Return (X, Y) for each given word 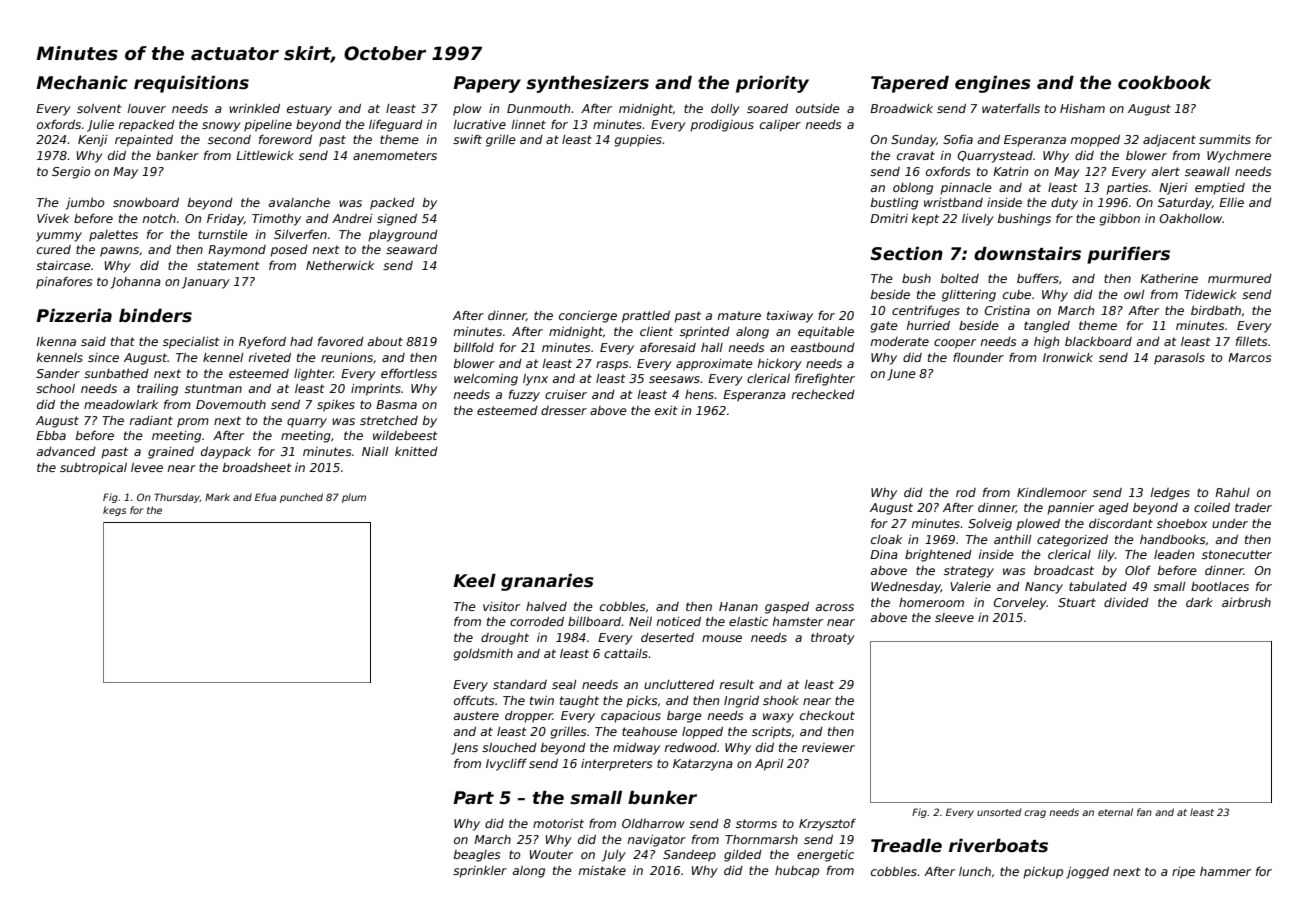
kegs (114, 511)
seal (564, 684)
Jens (464, 749)
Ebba (51, 435)
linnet (529, 124)
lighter (313, 375)
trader (1253, 507)
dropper (529, 717)
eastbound (823, 347)
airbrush (1246, 602)
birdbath (1216, 310)
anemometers (395, 155)
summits (1225, 139)
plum (354, 498)
